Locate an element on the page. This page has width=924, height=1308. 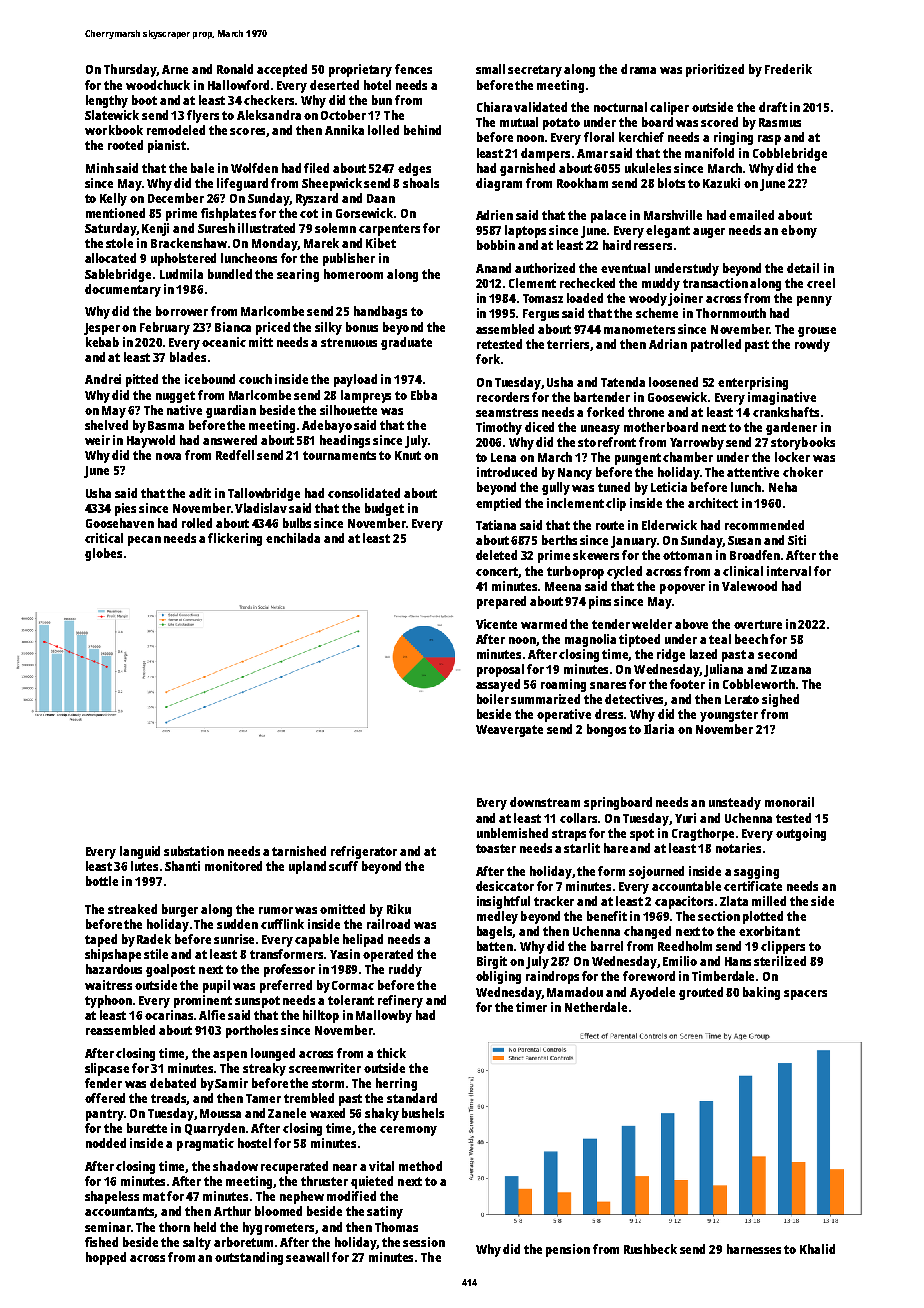
magnolia is located at coordinates (590, 640).
